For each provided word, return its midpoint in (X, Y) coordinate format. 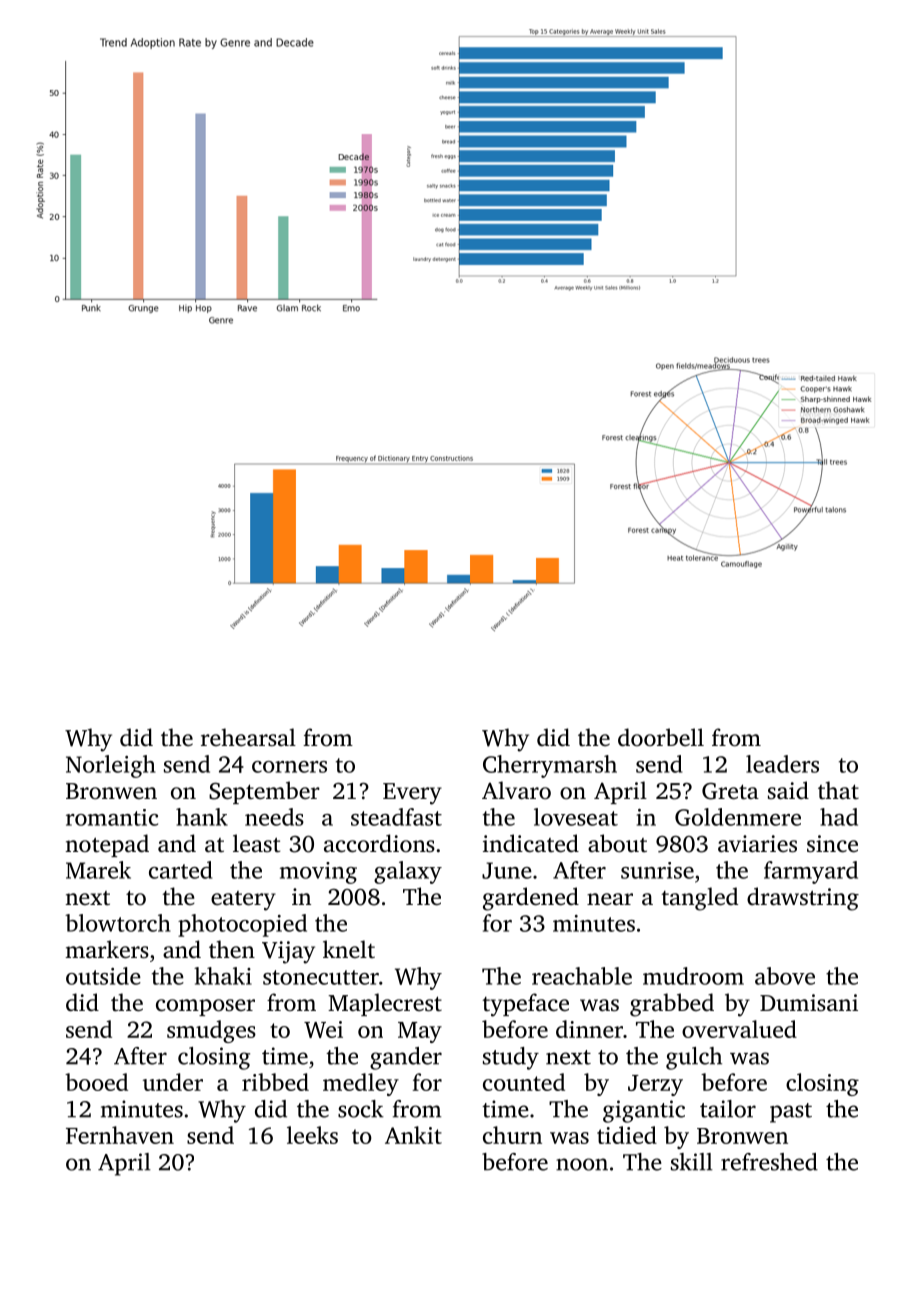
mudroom (693, 976)
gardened (531, 899)
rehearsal (248, 737)
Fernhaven (120, 1135)
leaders (782, 764)
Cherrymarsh (550, 766)
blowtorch (118, 923)
